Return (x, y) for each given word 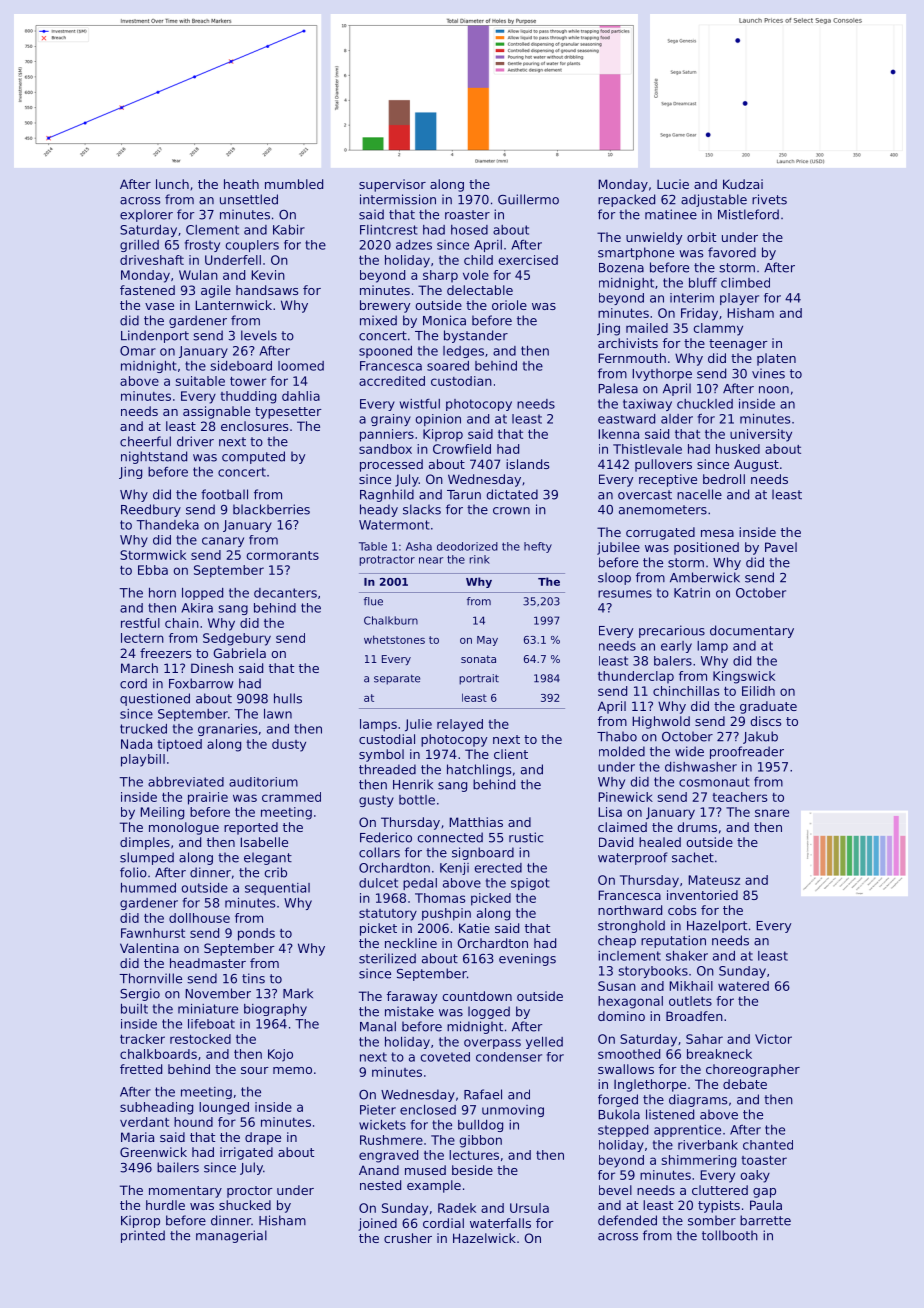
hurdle (165, 1205)
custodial (387, 739)
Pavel (781, 547)
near (431, 560)
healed (660, 842)
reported (251, 828)
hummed (148, 888)
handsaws (267, 290)
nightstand (154, 457)
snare (772, 813)
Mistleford (748, 214)
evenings (527, 959)
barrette (765, 1220)
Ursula (529, 1208)
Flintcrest (388, 230)
